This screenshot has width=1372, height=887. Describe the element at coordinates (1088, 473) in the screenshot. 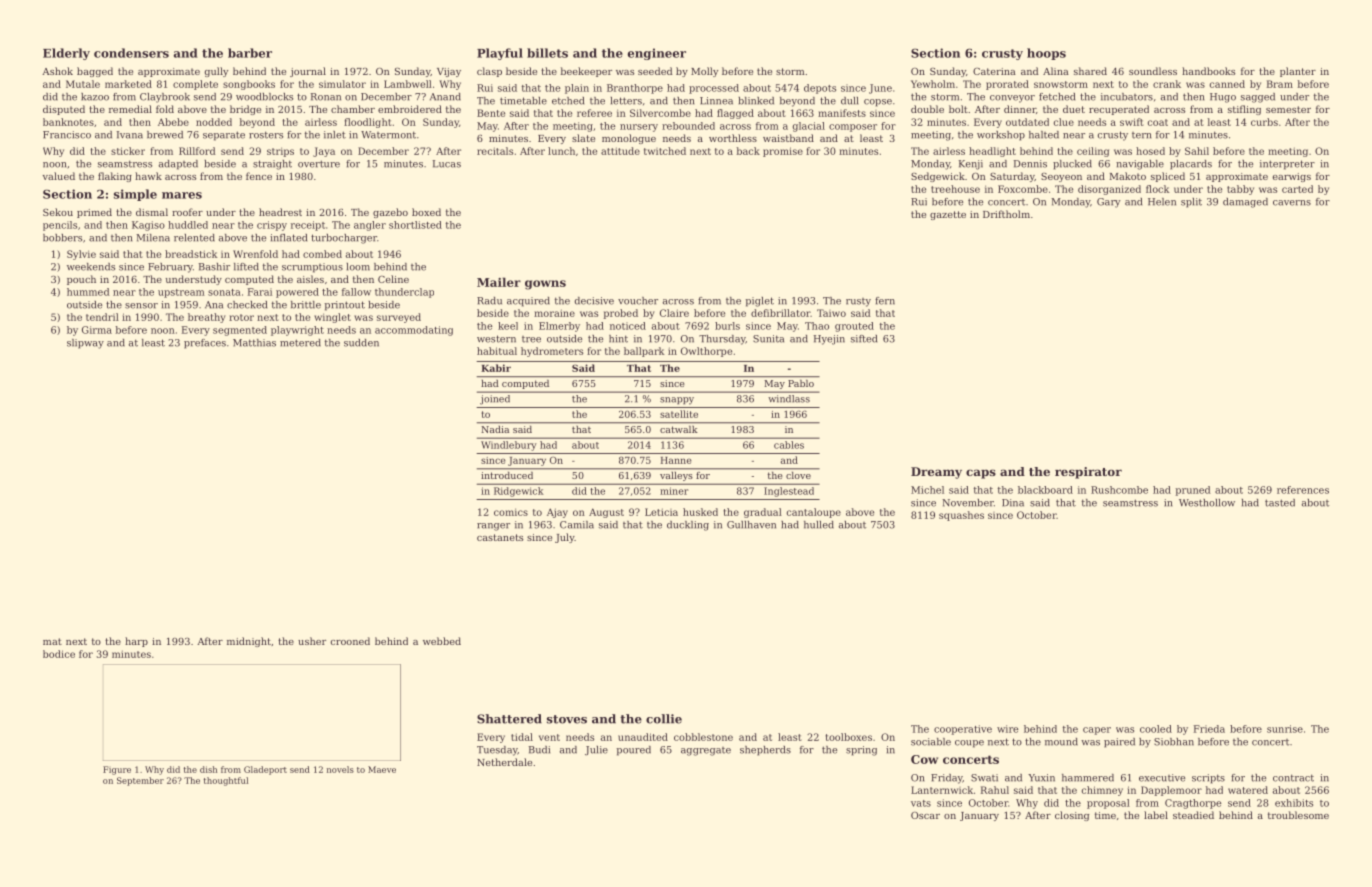

I see `respirator` at that location.
